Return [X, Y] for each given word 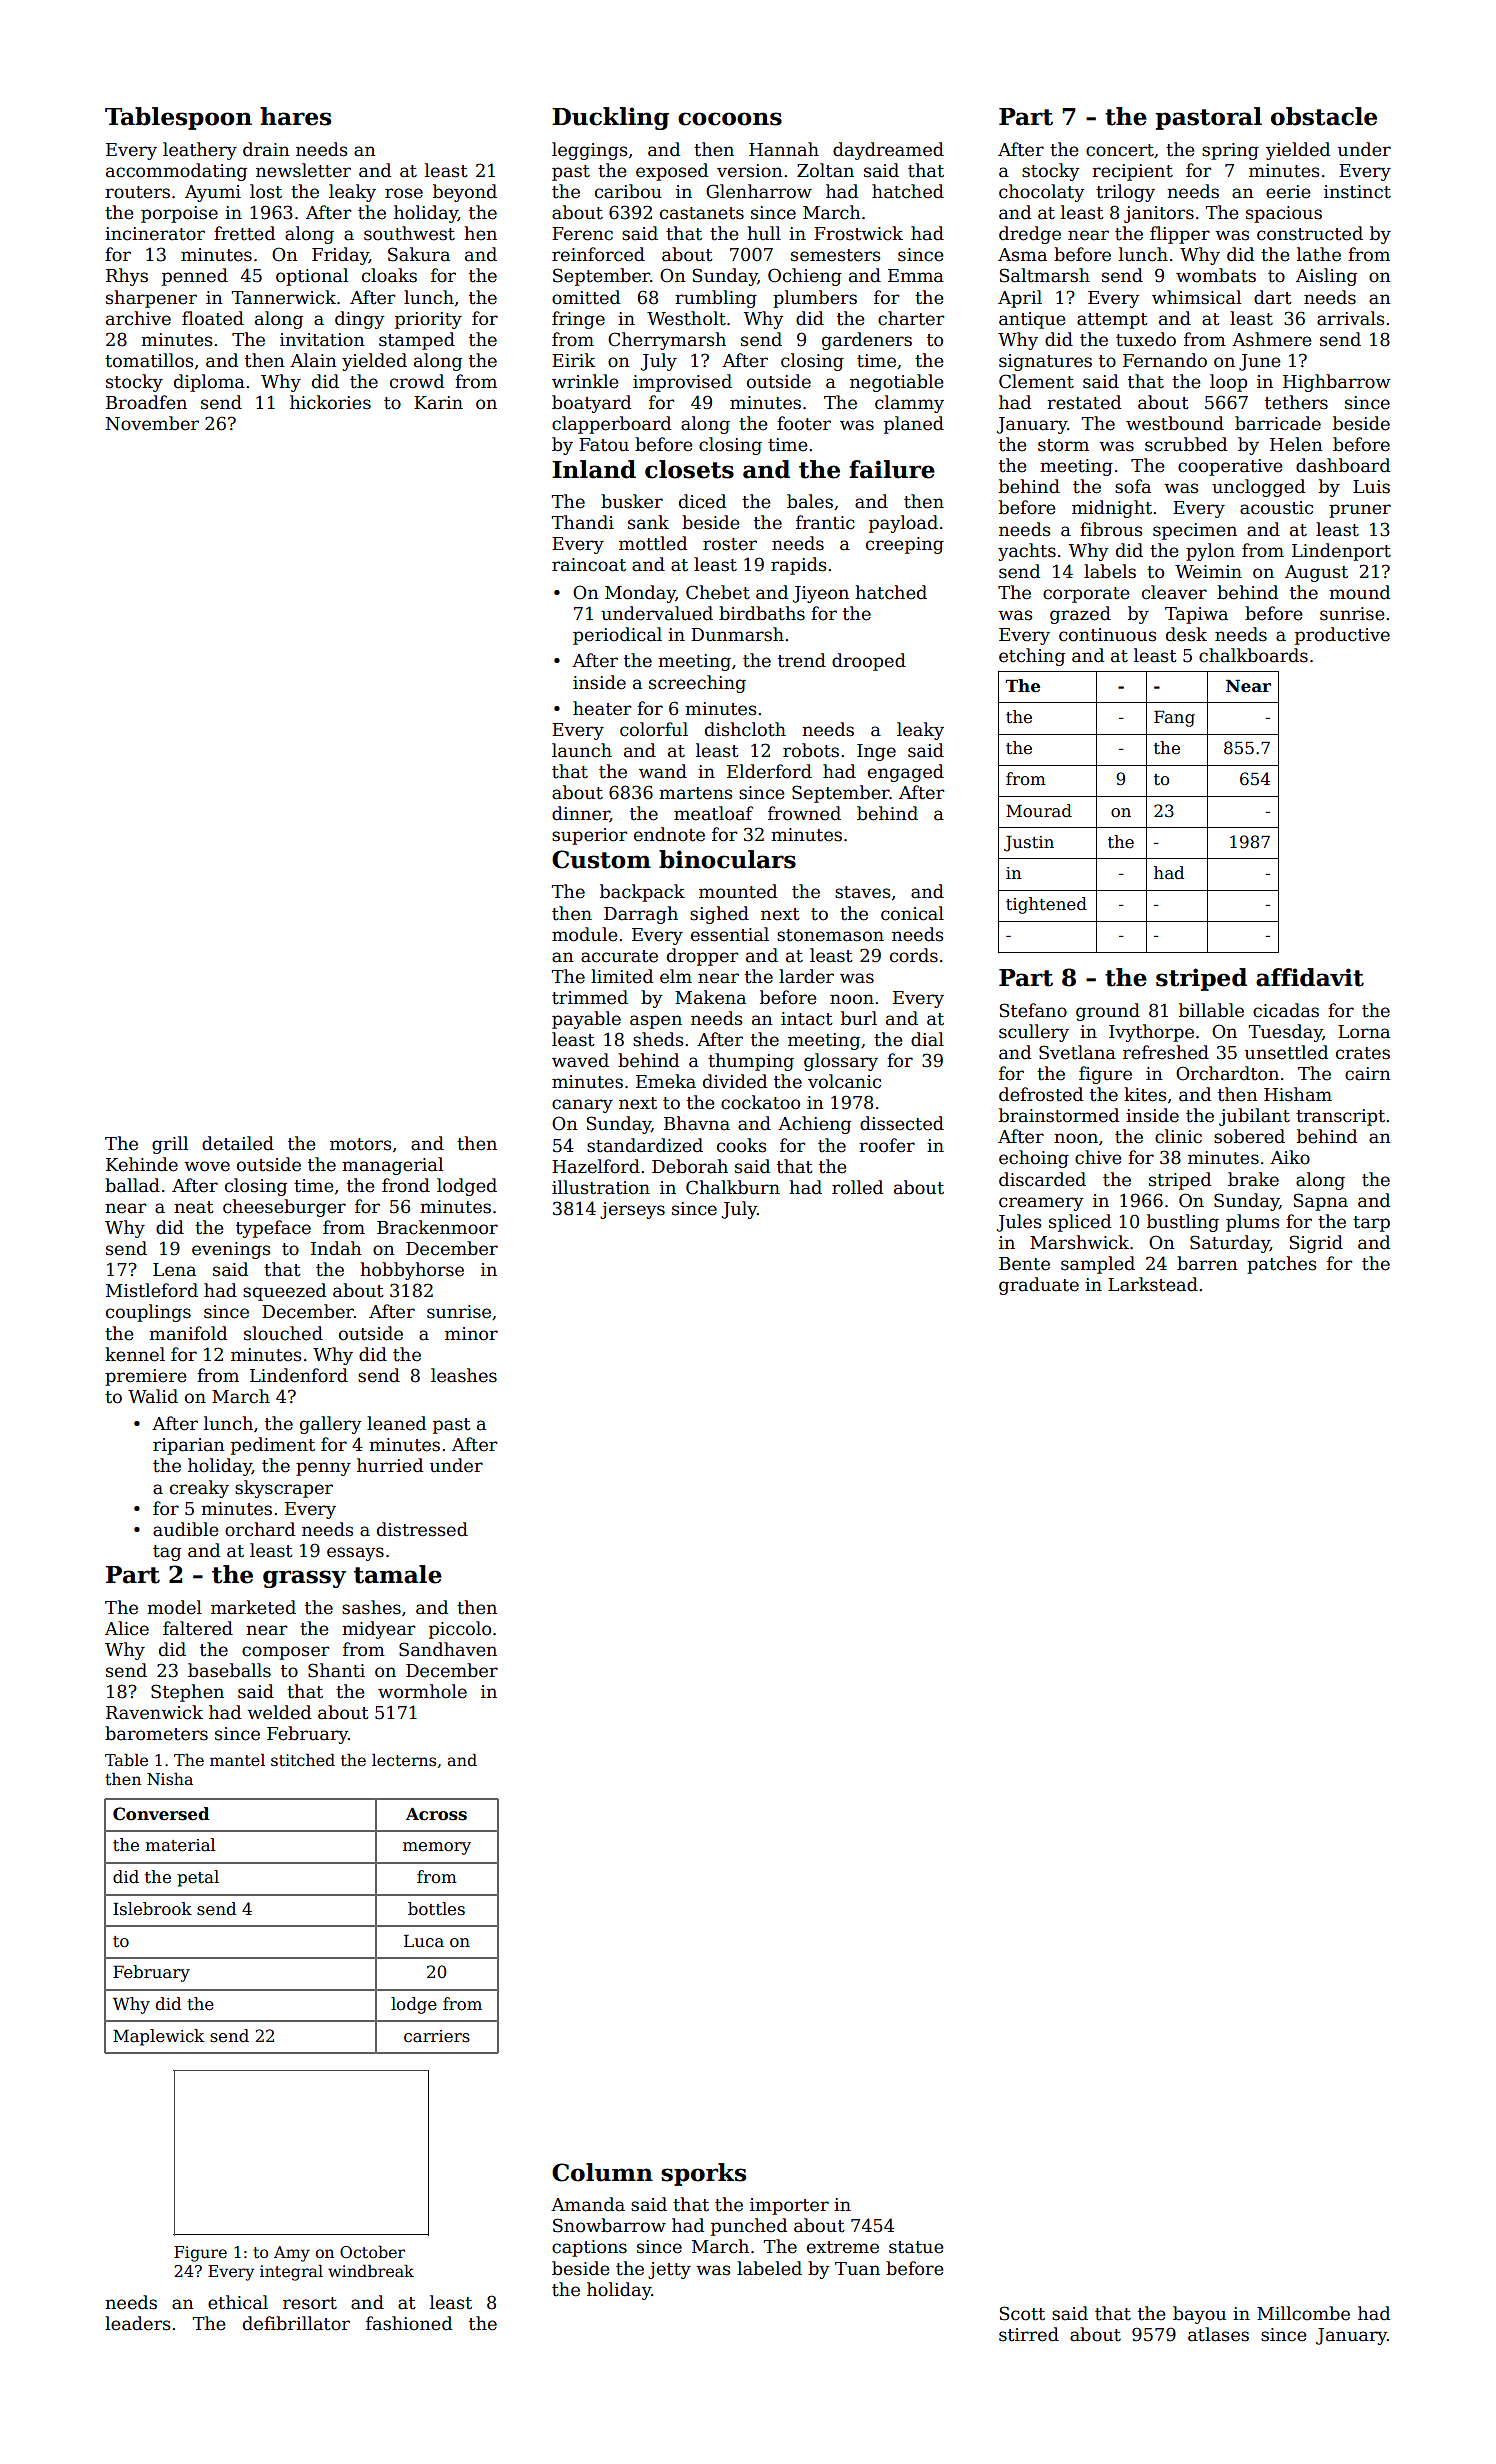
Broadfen [146, 402]
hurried [390, 1465]
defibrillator [296, 2323]
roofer [887, 1145]
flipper [1180, 235]
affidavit [1310, 977]
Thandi [582, 522]
